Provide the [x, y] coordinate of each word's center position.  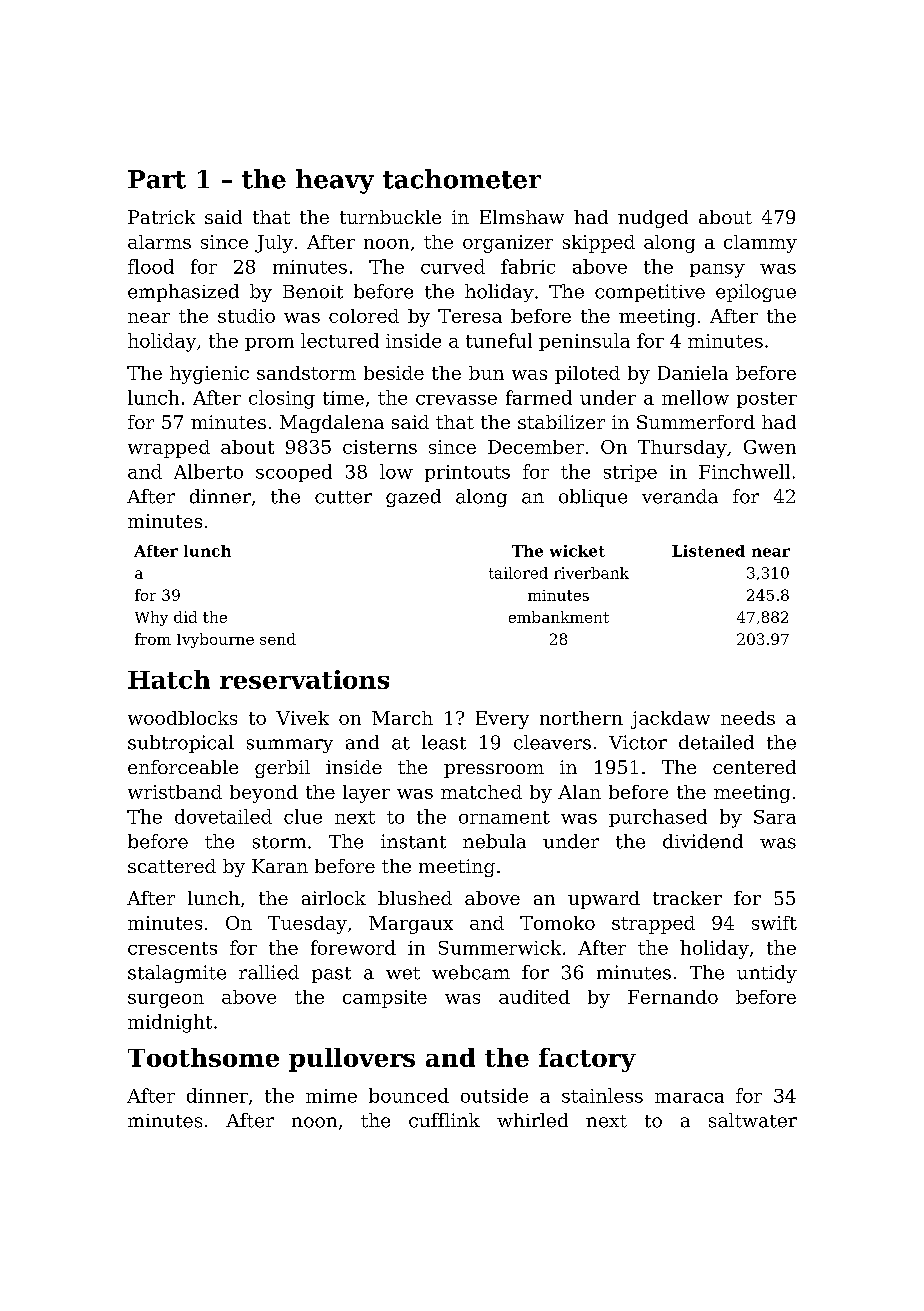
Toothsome [203, 1057]
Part [157, 179]
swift [774, 923]
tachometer [462, 179]
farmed [539, 397]
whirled [532, 1120]
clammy [760, 244]
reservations [304, 679]
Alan [579, 792]
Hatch [169, 679]
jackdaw [670, 720]
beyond [264, 794]
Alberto [208, 471]
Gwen [770, 447]
